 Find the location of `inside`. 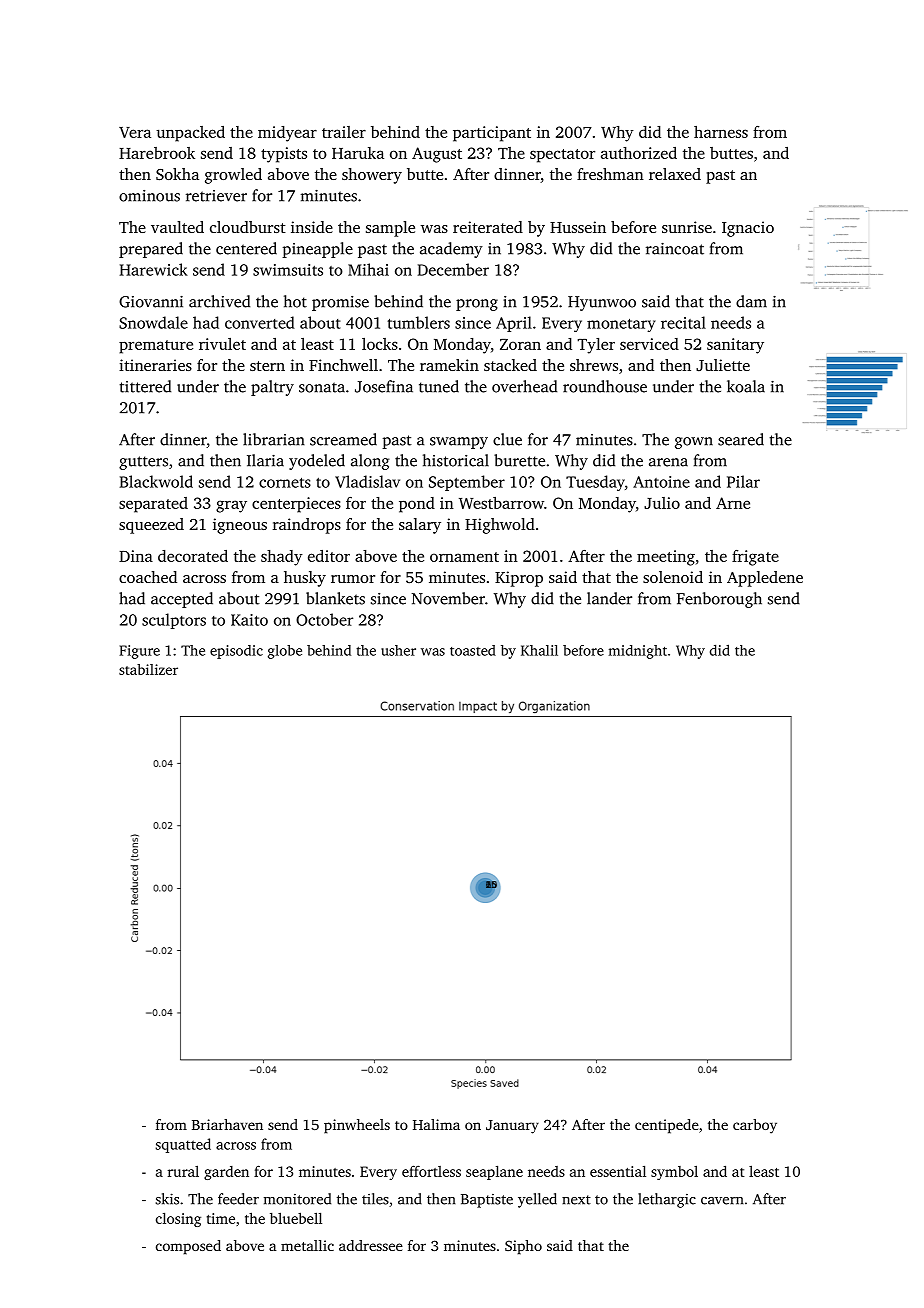

inside is located at coordinates (312, 227).
